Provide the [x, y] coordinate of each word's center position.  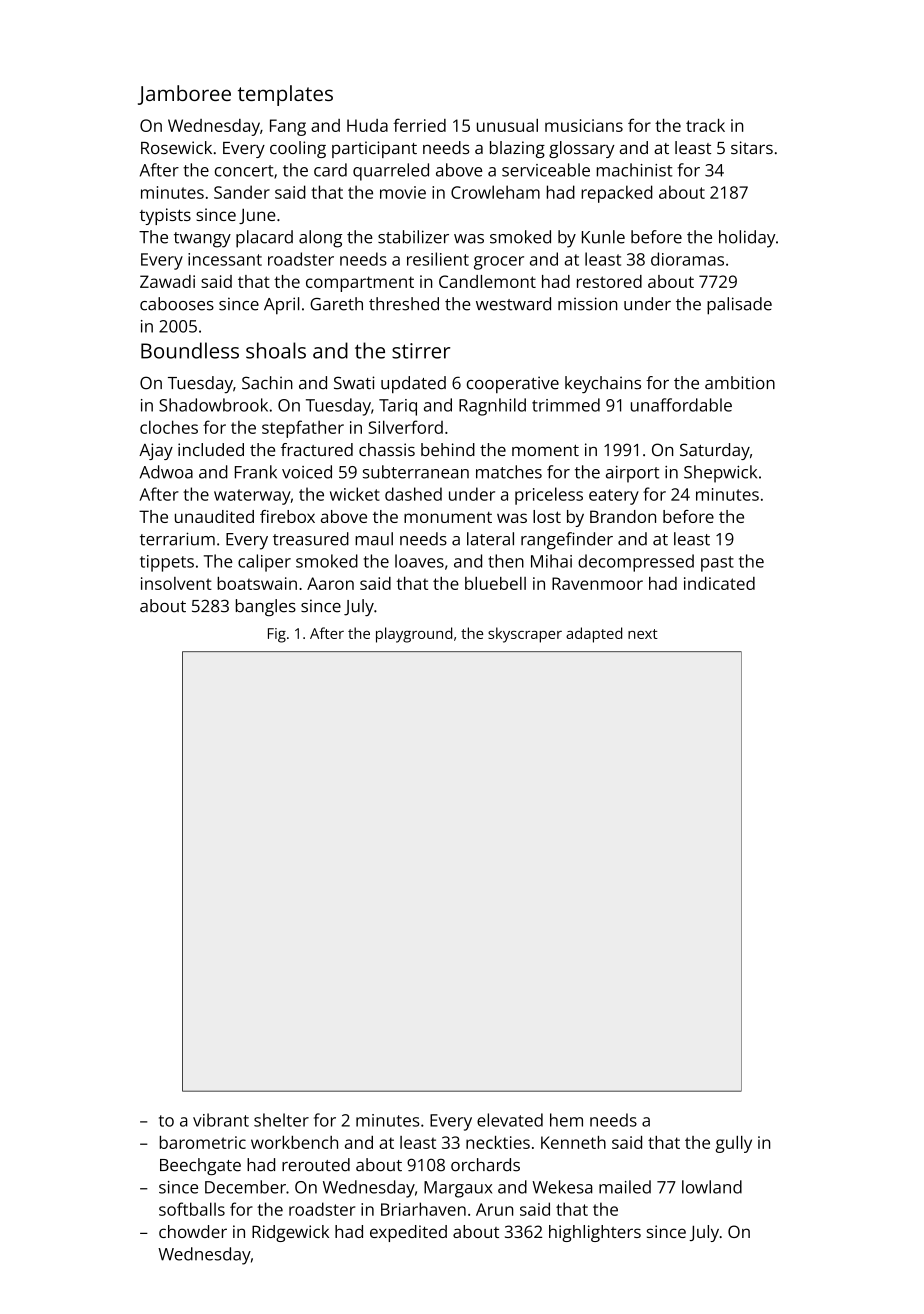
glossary [582, 149]
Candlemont [487, 281]
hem [566, 1120]
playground [414, 635]
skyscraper [525, 635]
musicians [584, 125]
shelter [281, 1120]
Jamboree [184, 95]
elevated [510, 1120]
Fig [277, 635]
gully [733, 1144]
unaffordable [681, 405]
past [717, 564]
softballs [192, 1209]
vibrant [221, 1120]
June [257, 216]
